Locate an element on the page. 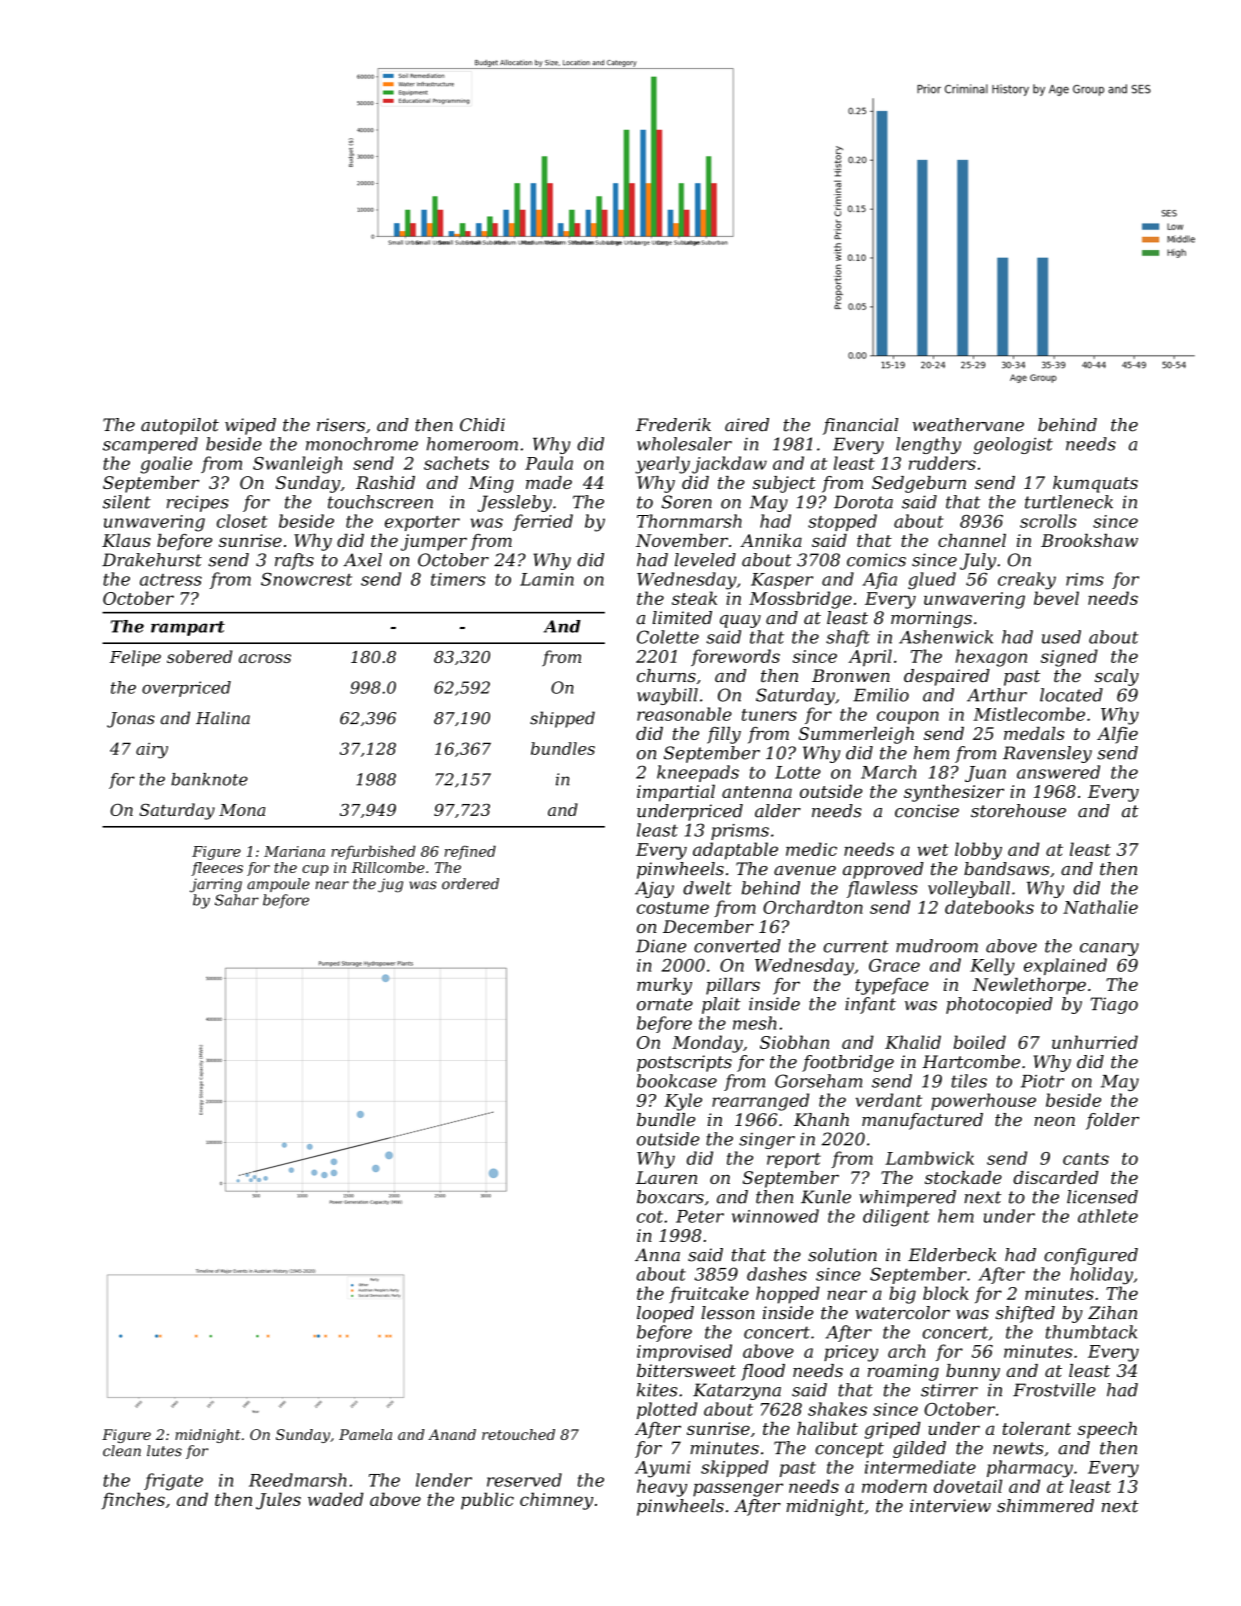 This image has width=1241, height=1606. Anna is located at coordinates (657, 1255).
